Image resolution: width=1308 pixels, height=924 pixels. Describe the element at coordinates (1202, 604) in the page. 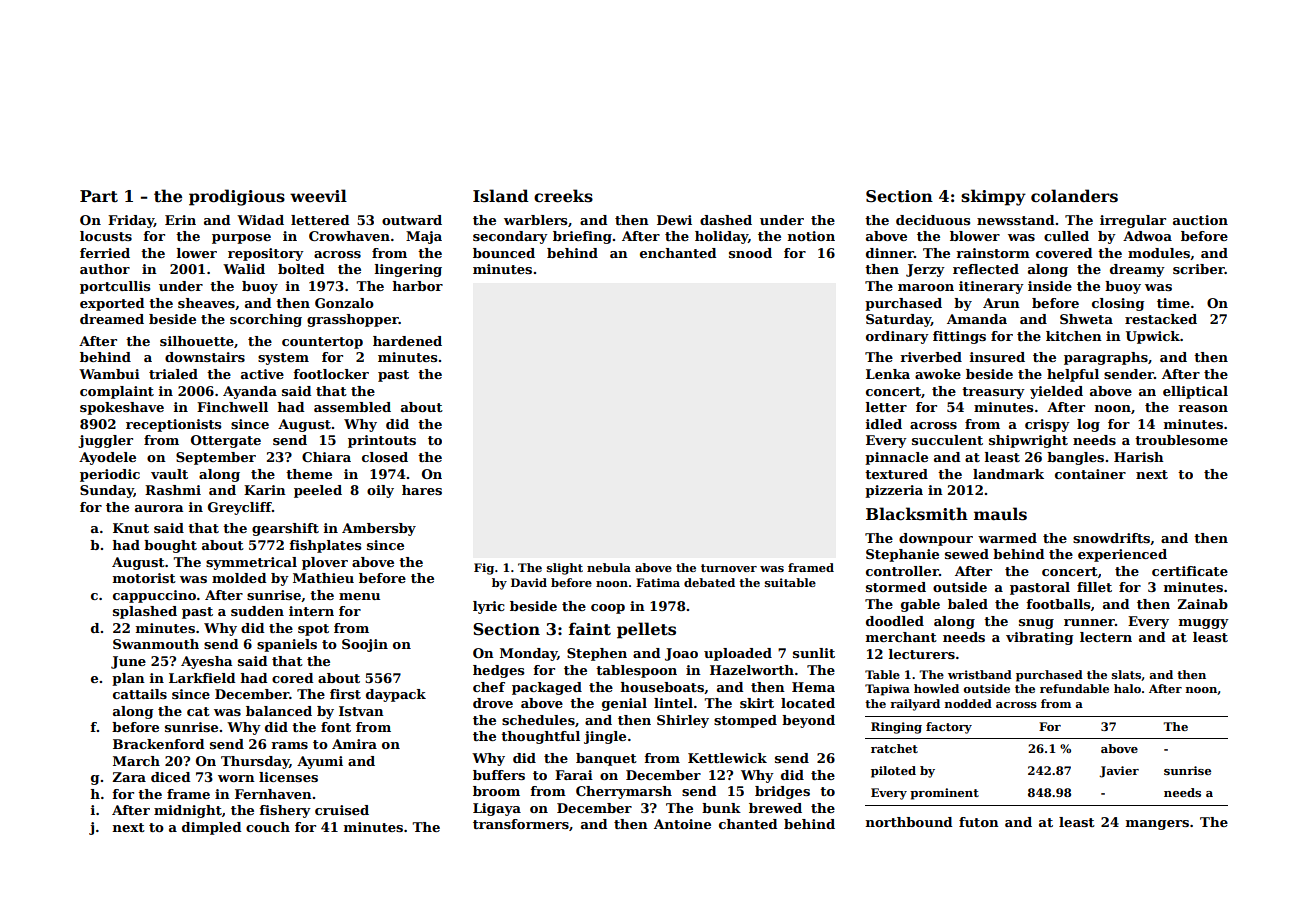

I see `Zainab` at that location.
